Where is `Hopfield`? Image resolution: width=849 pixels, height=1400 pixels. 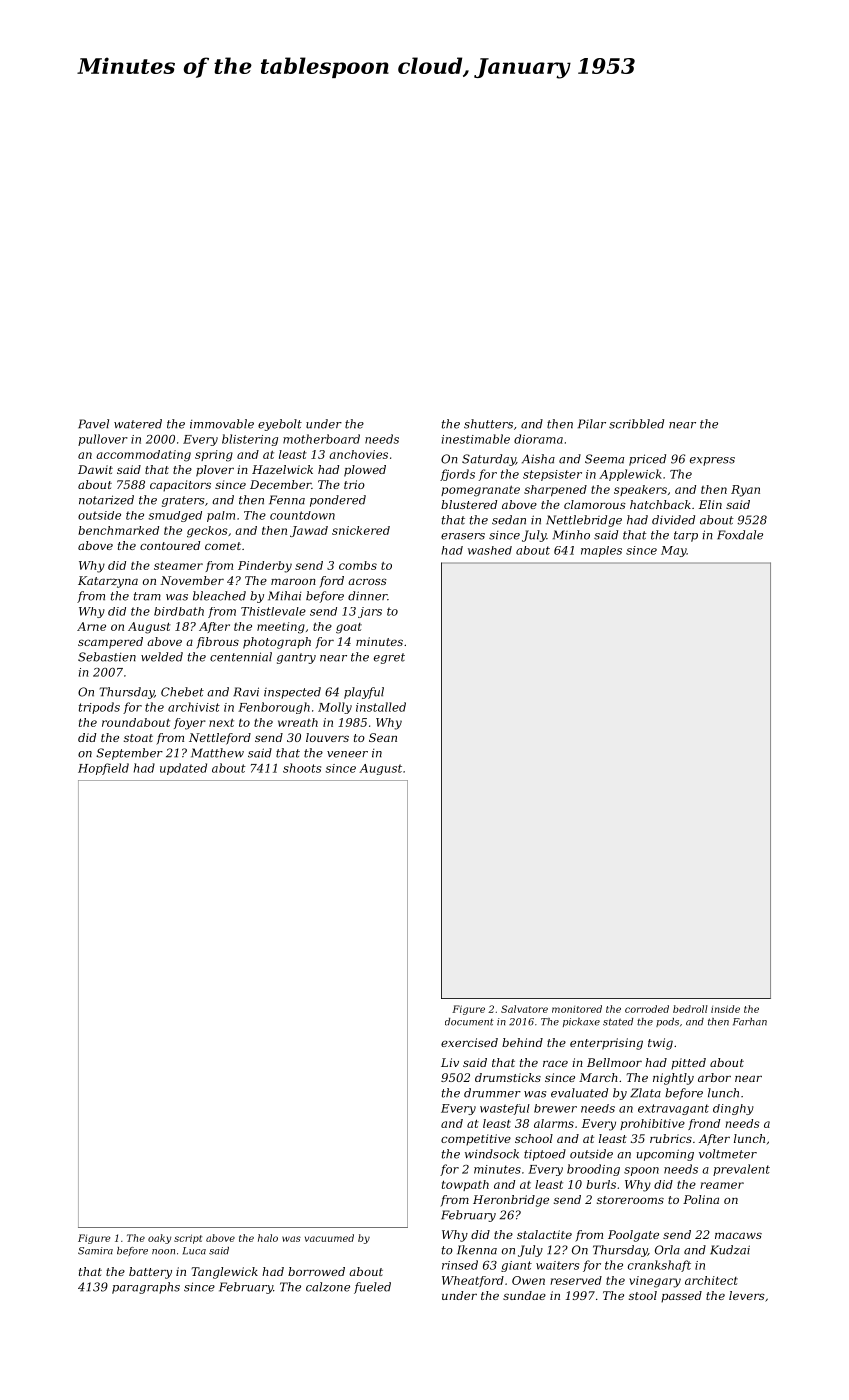
Hopfield is located at coordinates (103, 769).
